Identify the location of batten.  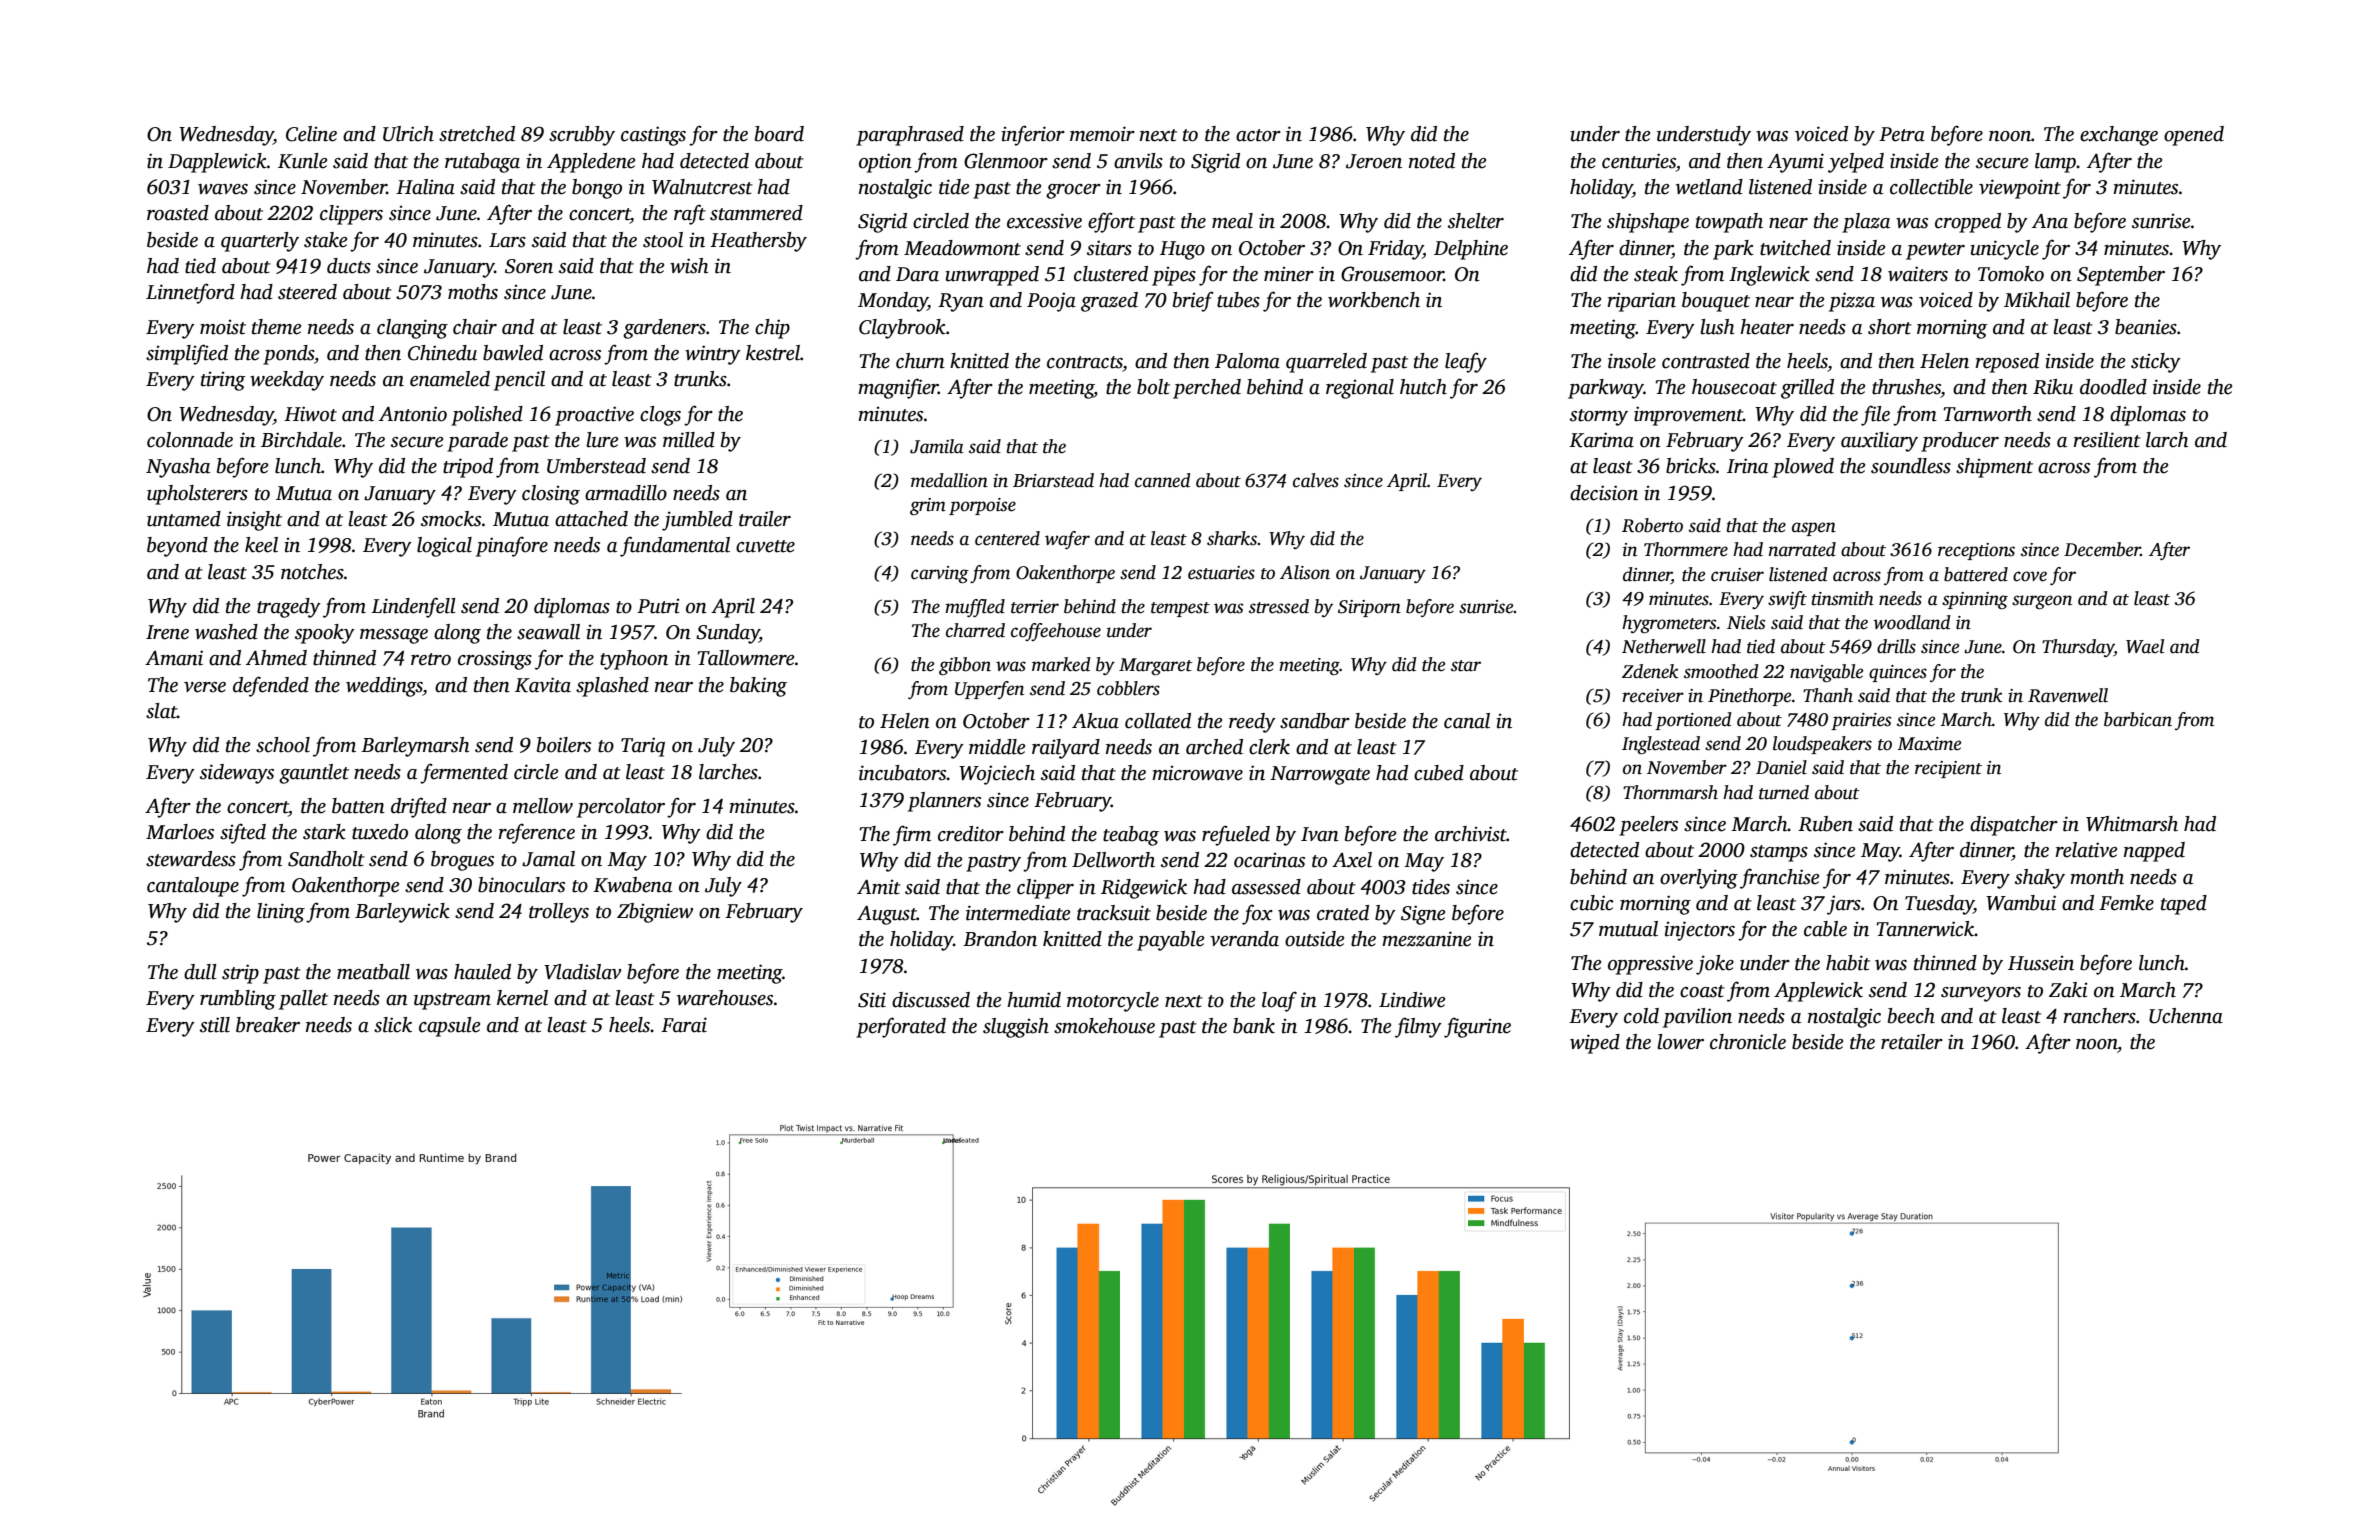
(358, 806).
